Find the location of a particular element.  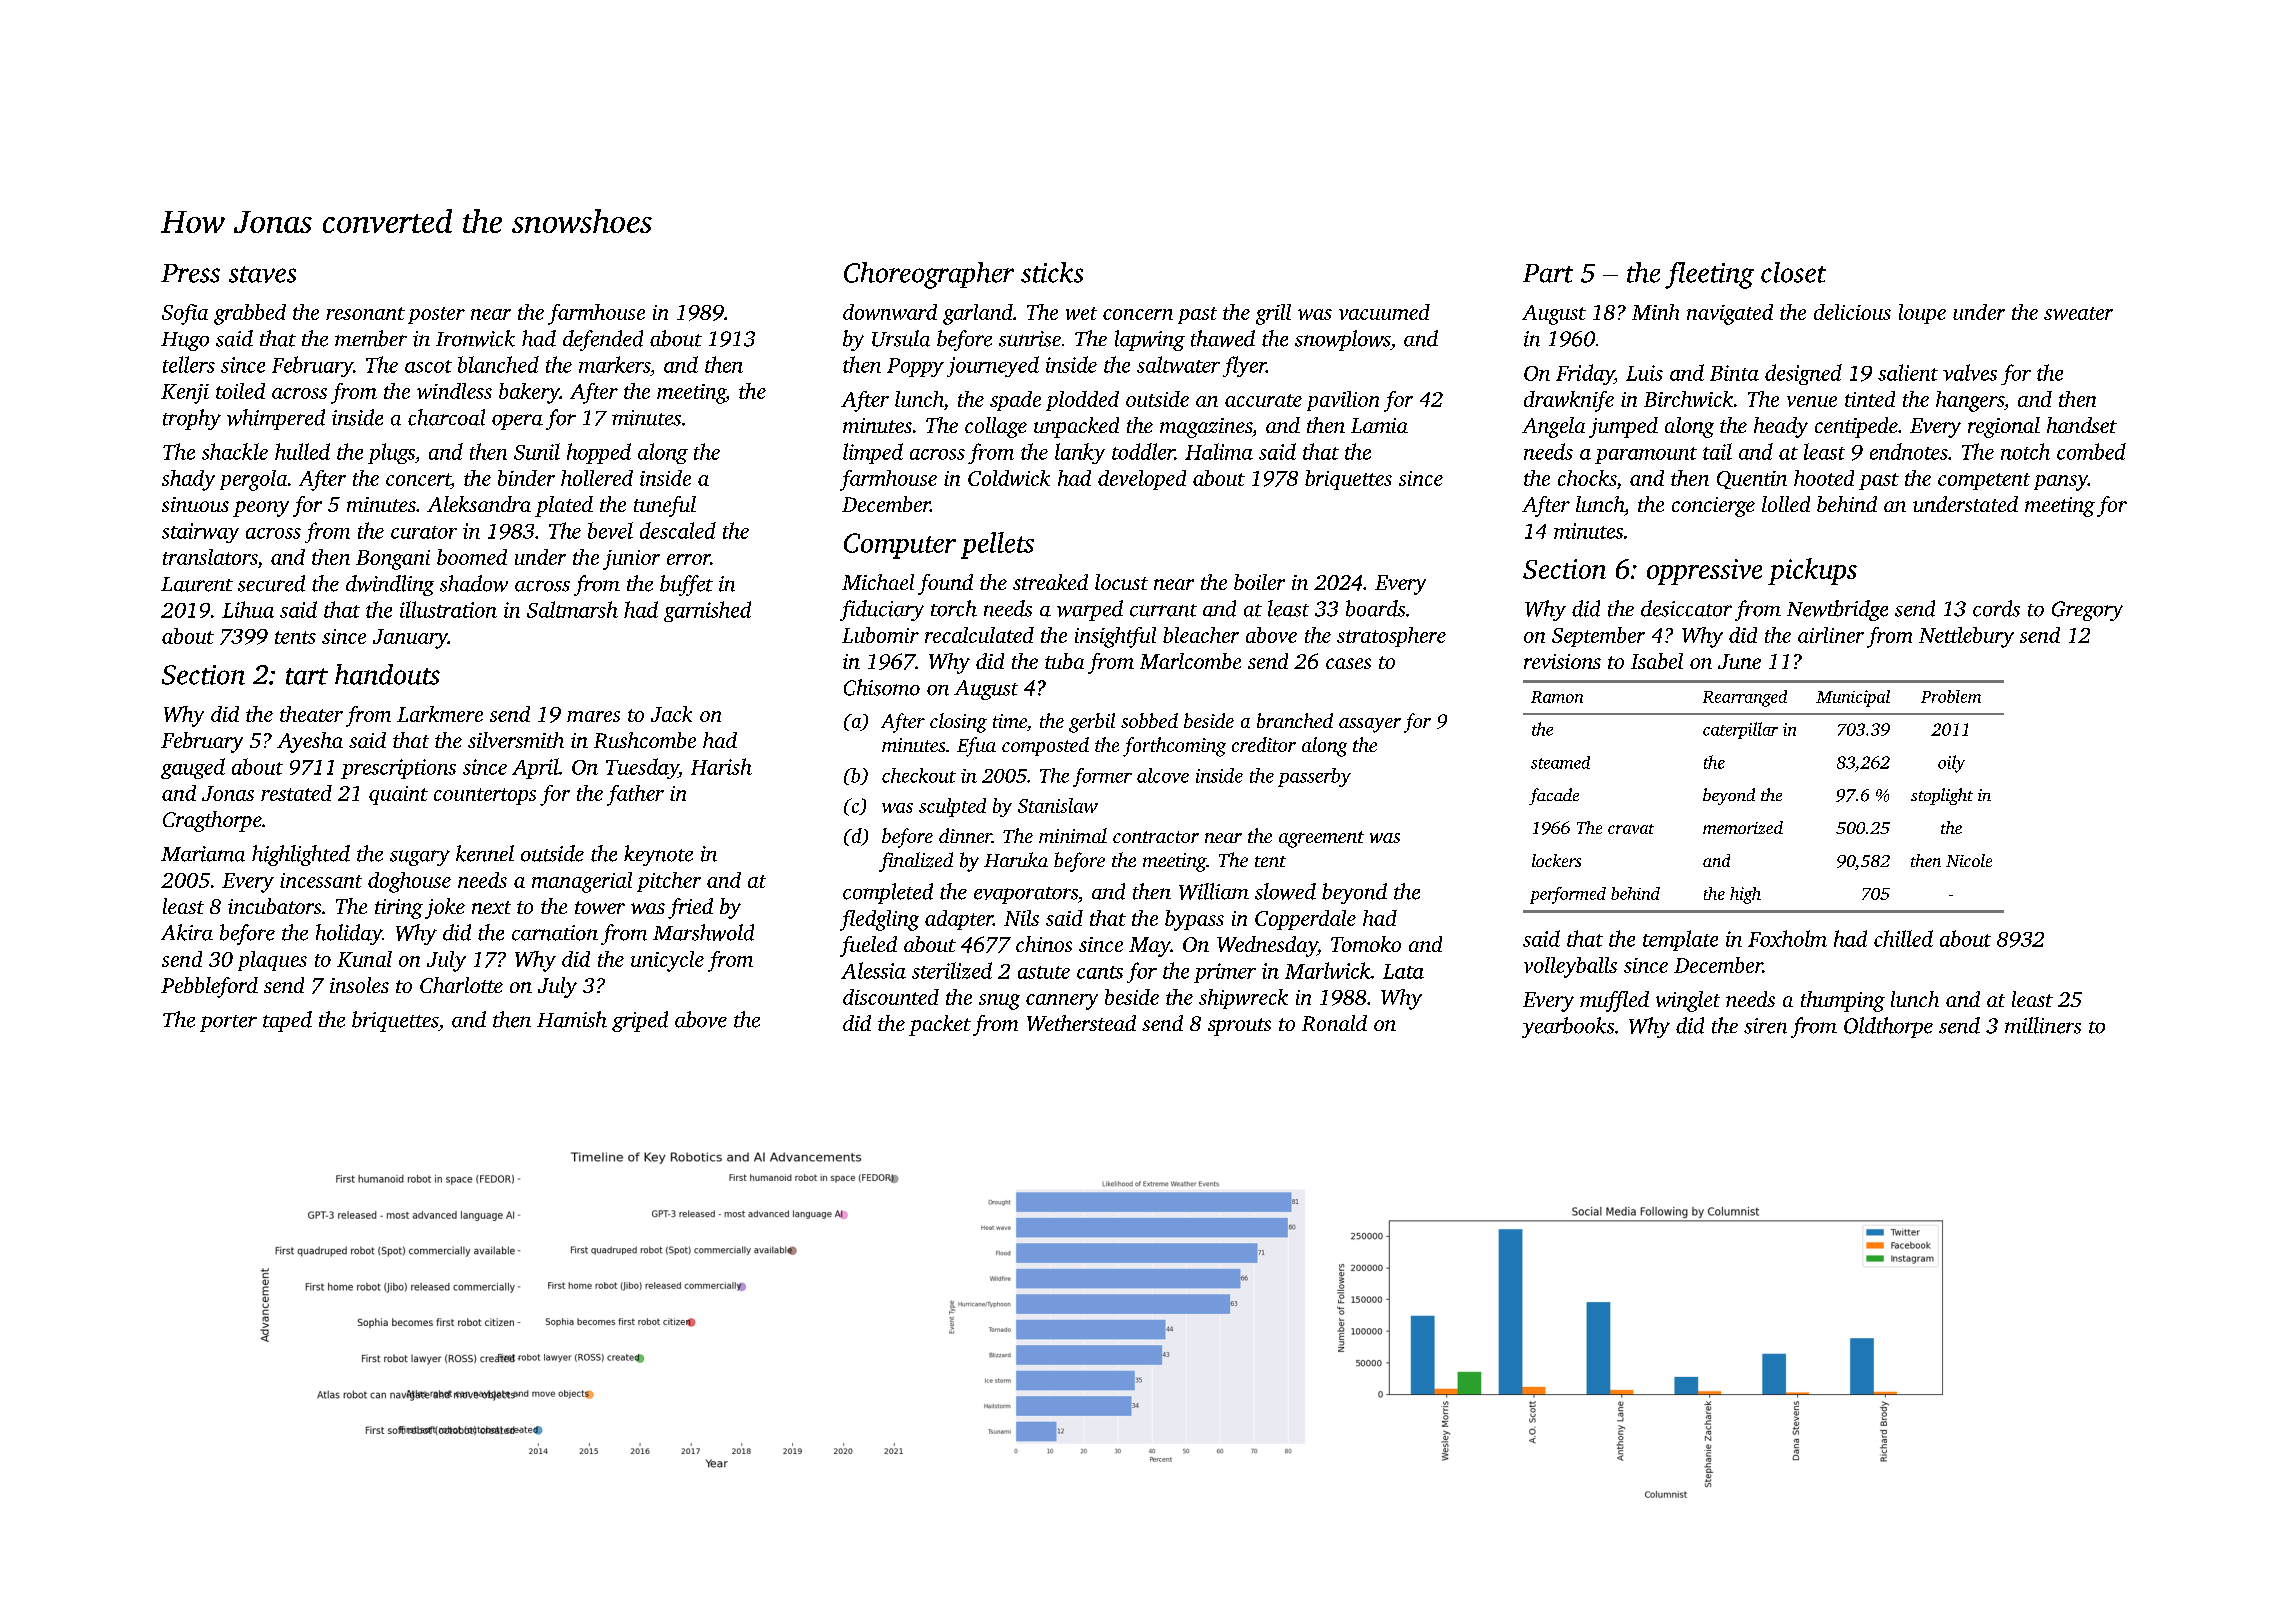

vacuumed is located at coordinates (1384, 312).
